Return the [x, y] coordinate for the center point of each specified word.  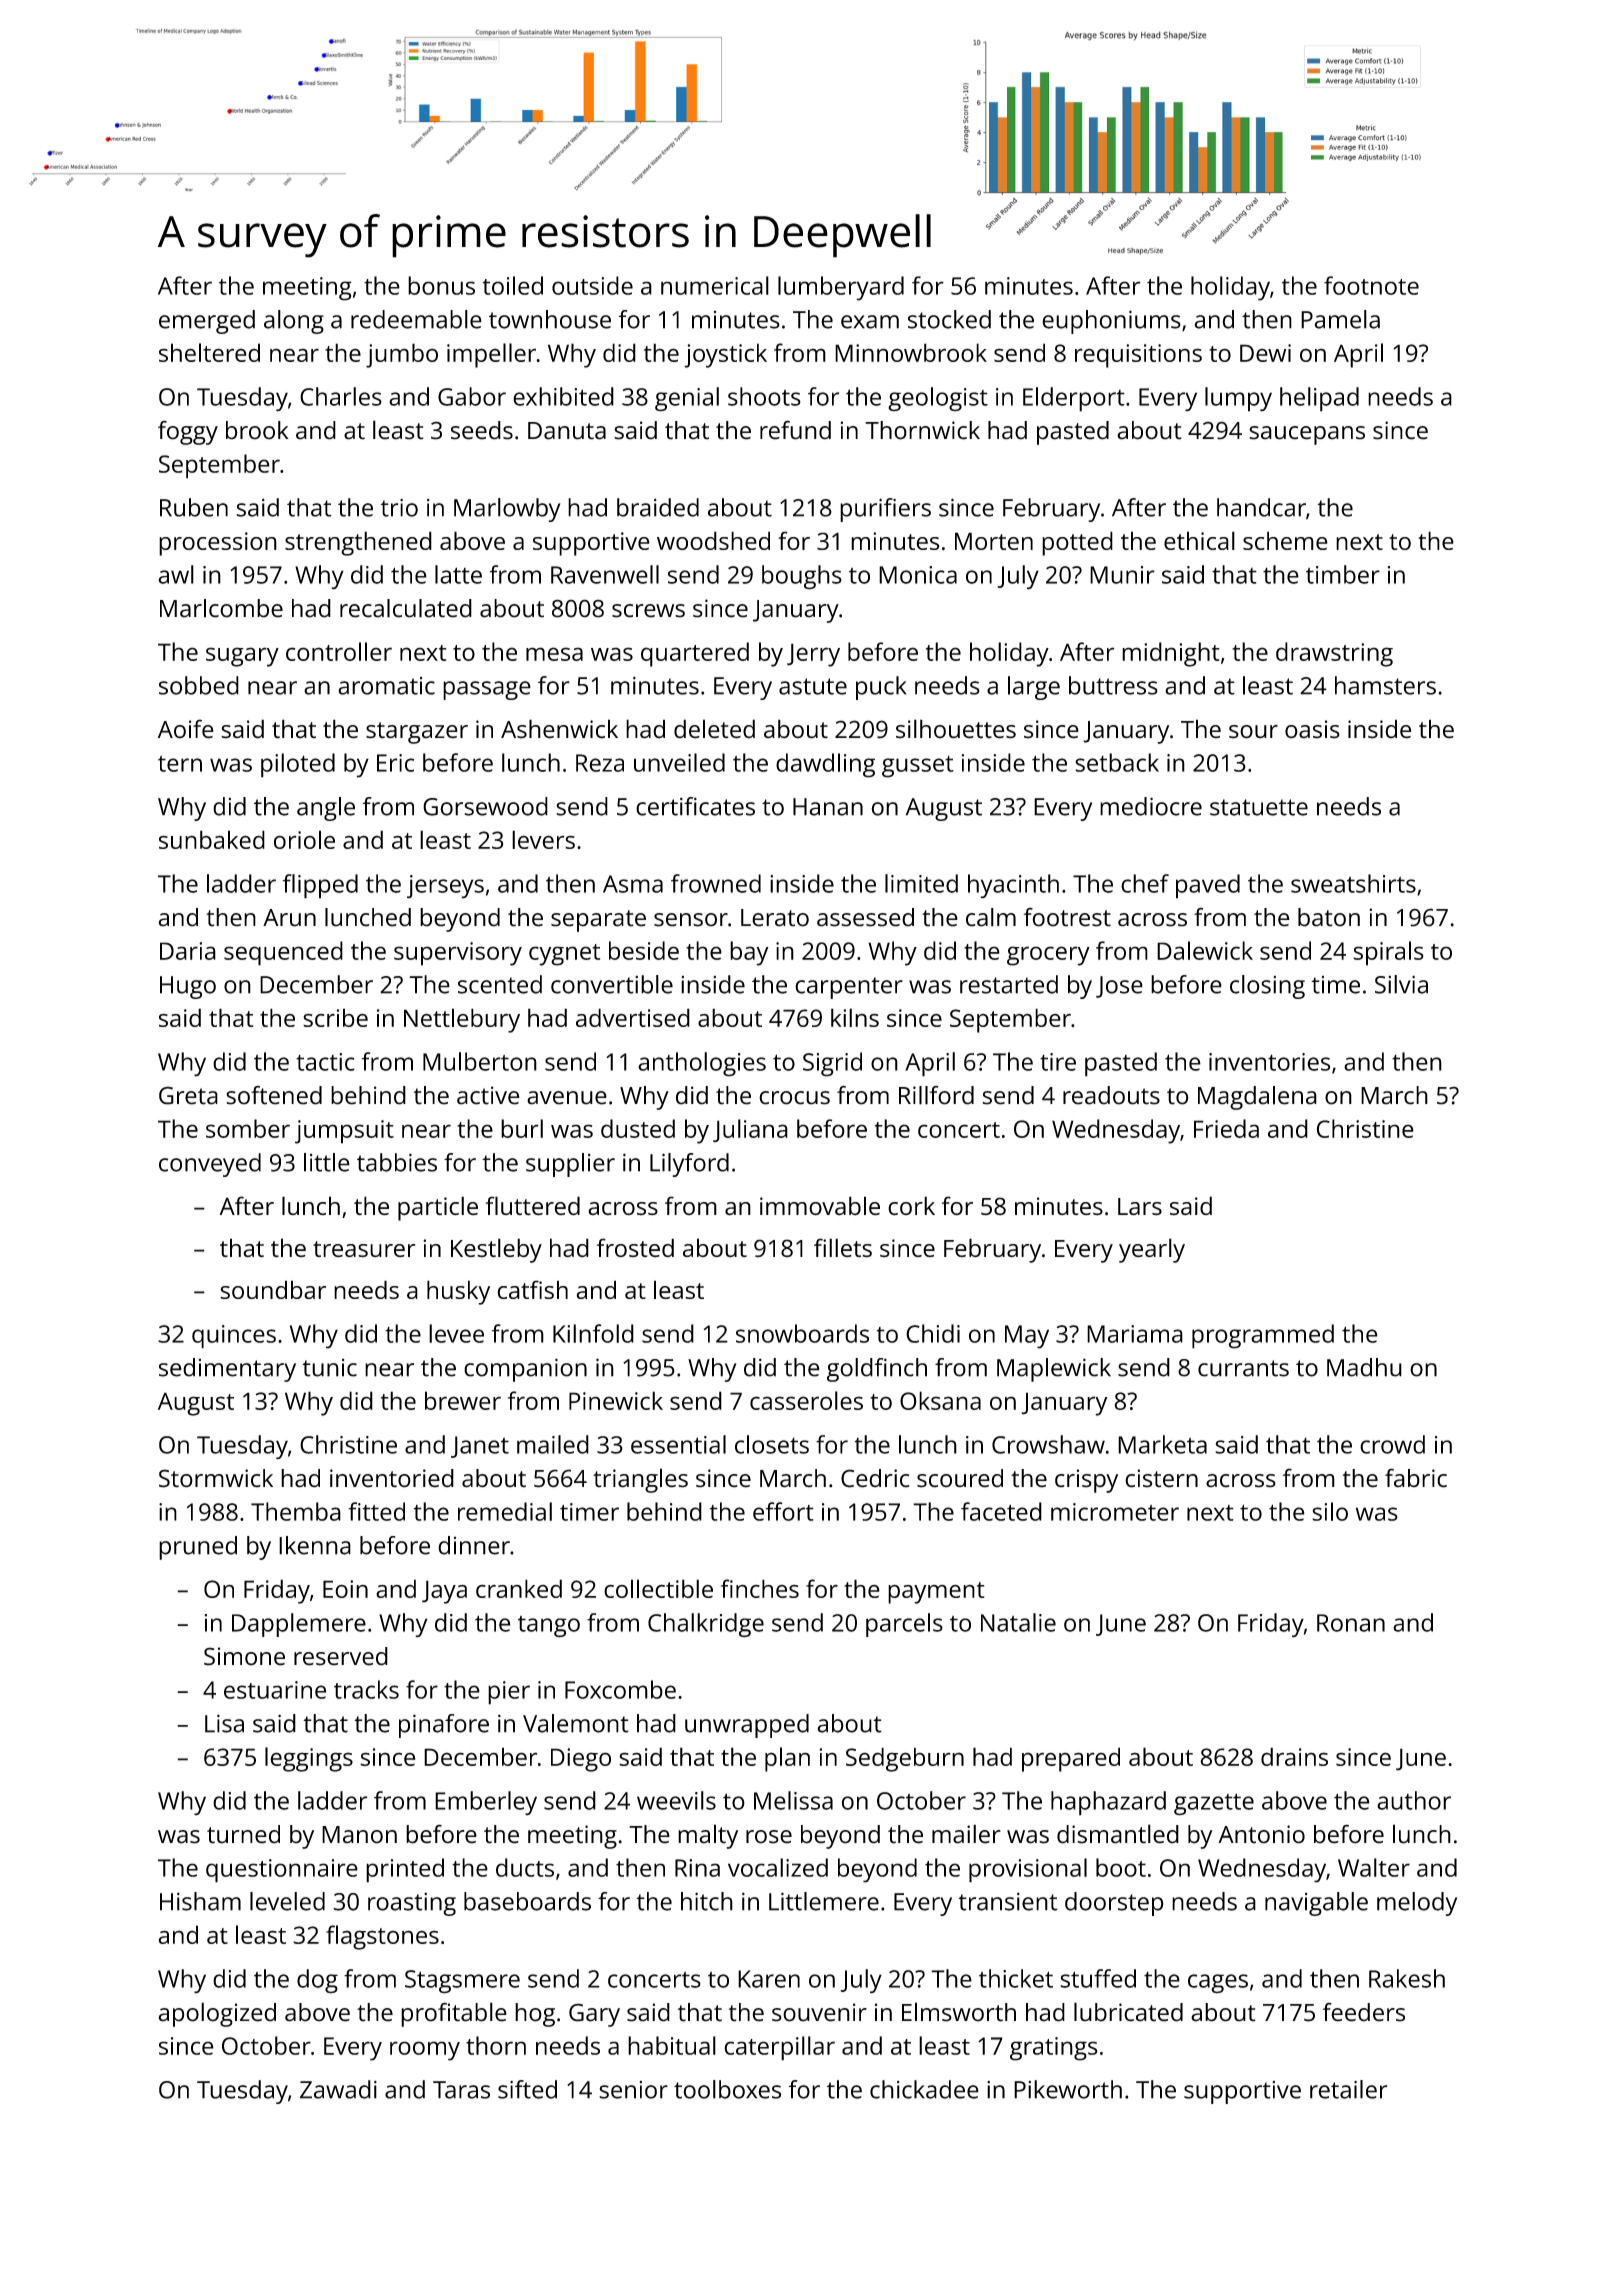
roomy [425, 2051]
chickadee [924, 2089]
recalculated [406, 608]
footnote [1371, 285]
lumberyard [841, 288]
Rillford [936, 1095]
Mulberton [480, 1061]
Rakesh [1407, 1978]
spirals [1388, 953]
